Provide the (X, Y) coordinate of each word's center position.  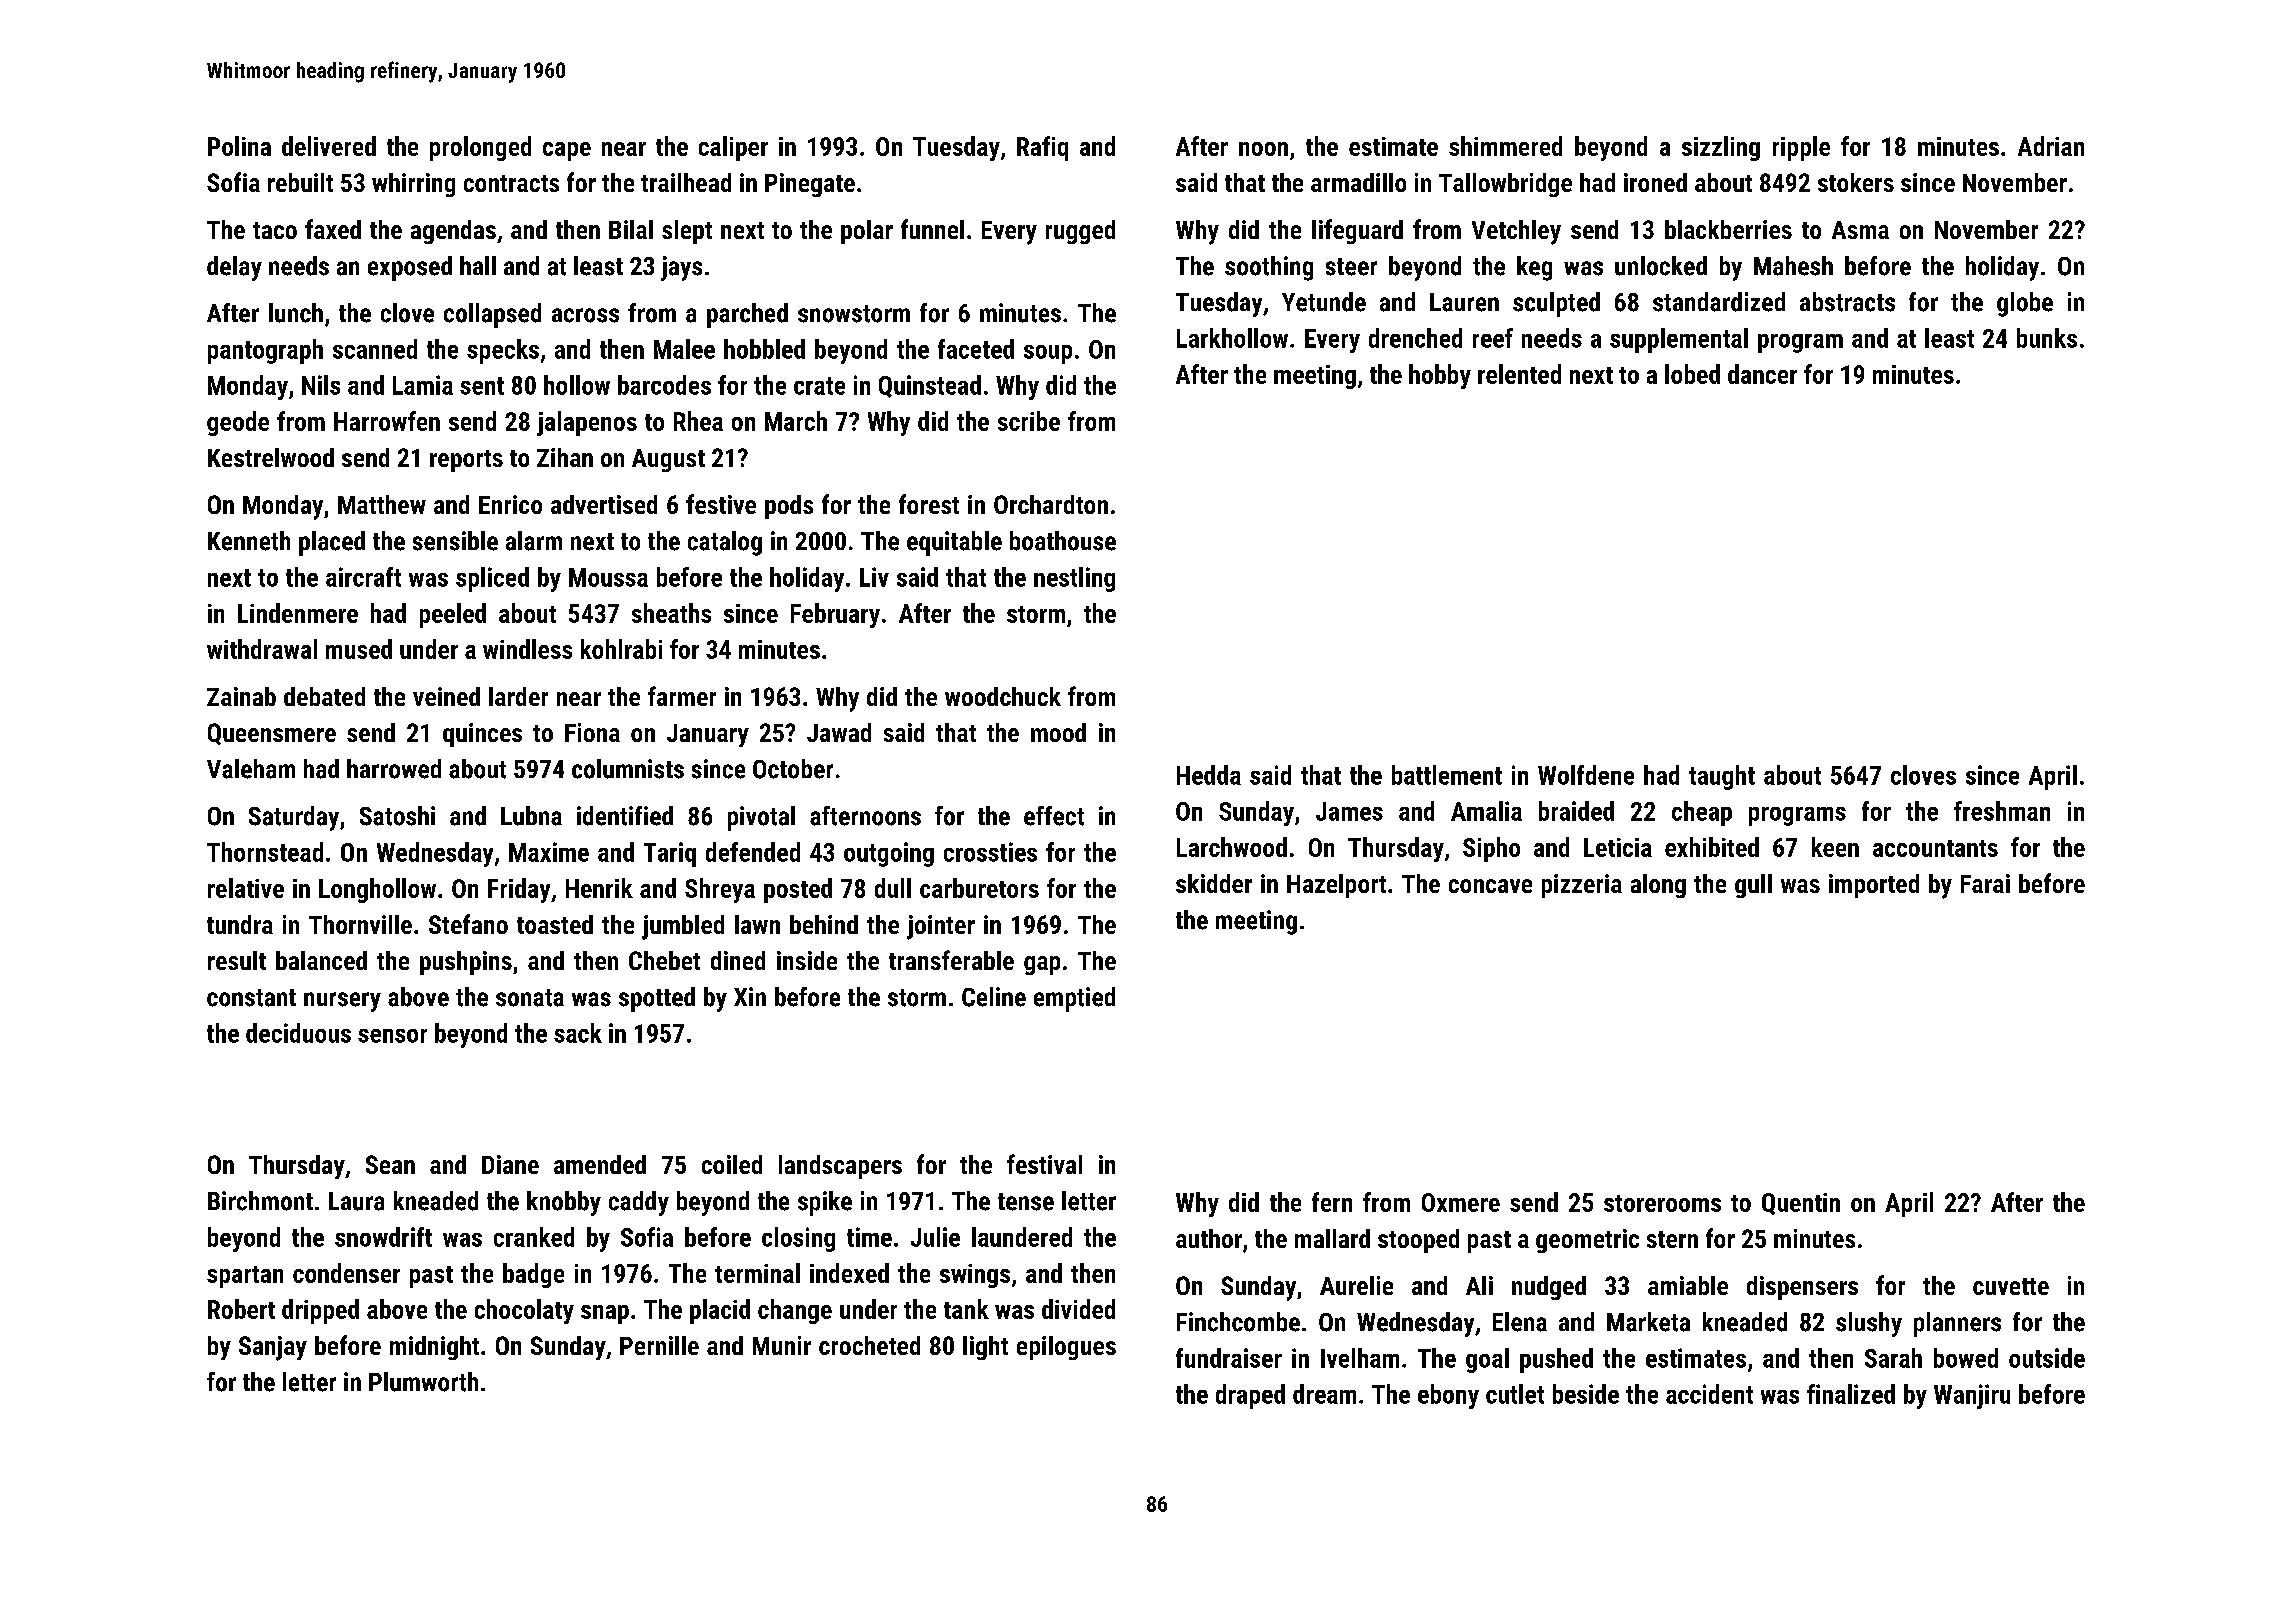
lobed (1692, 374)
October (793, 769)
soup (1048, 354)
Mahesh (1793, 266)
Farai (1985, 883)
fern (1332, 1202)
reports (466, 461)
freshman (2002, 811)
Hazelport (1336, 886)
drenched (1415, 338)
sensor (392, 1036)
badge (533, 1275)
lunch (296, 313)
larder (518, 696)
